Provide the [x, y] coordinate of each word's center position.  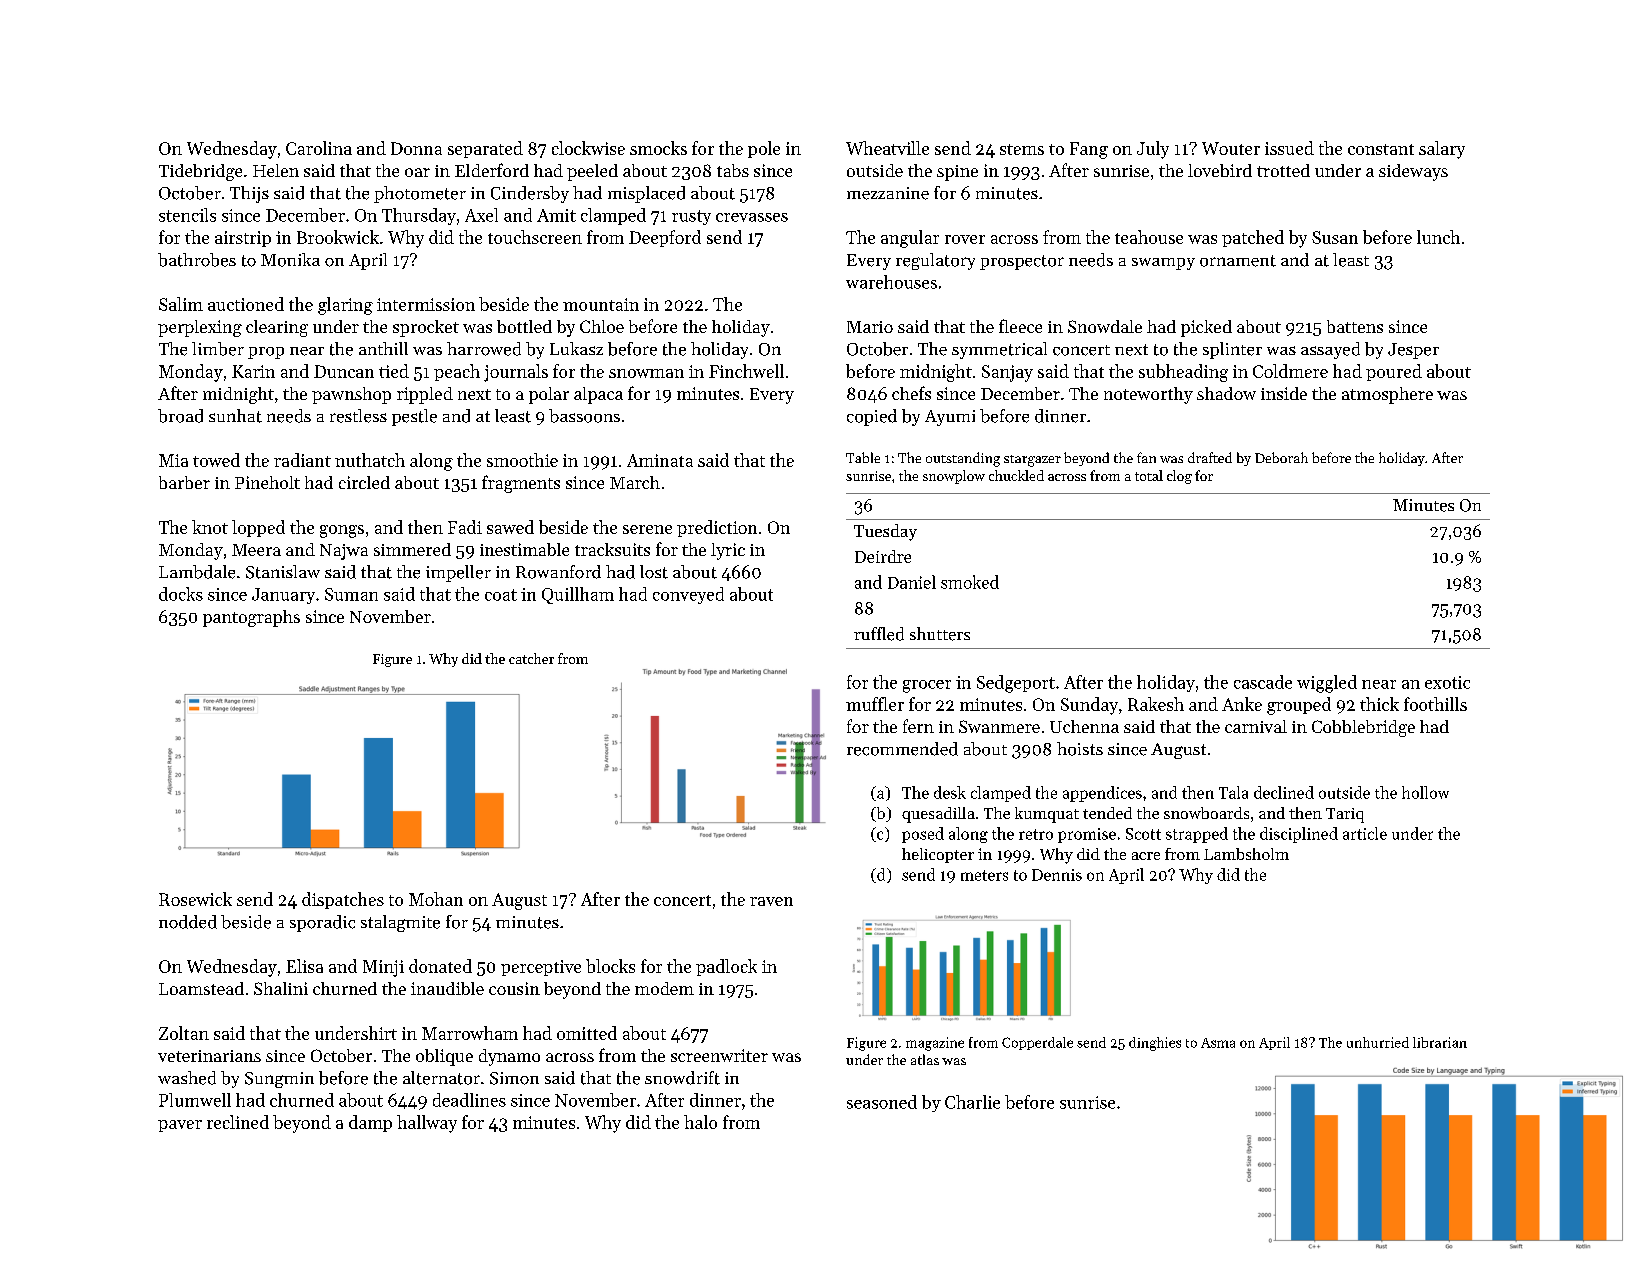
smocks [658, 148]
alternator [441, 1078]
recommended [902, 749]
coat [501, 595]
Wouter [1231, 148]
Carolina [319, 148]
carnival [1256, 726]
